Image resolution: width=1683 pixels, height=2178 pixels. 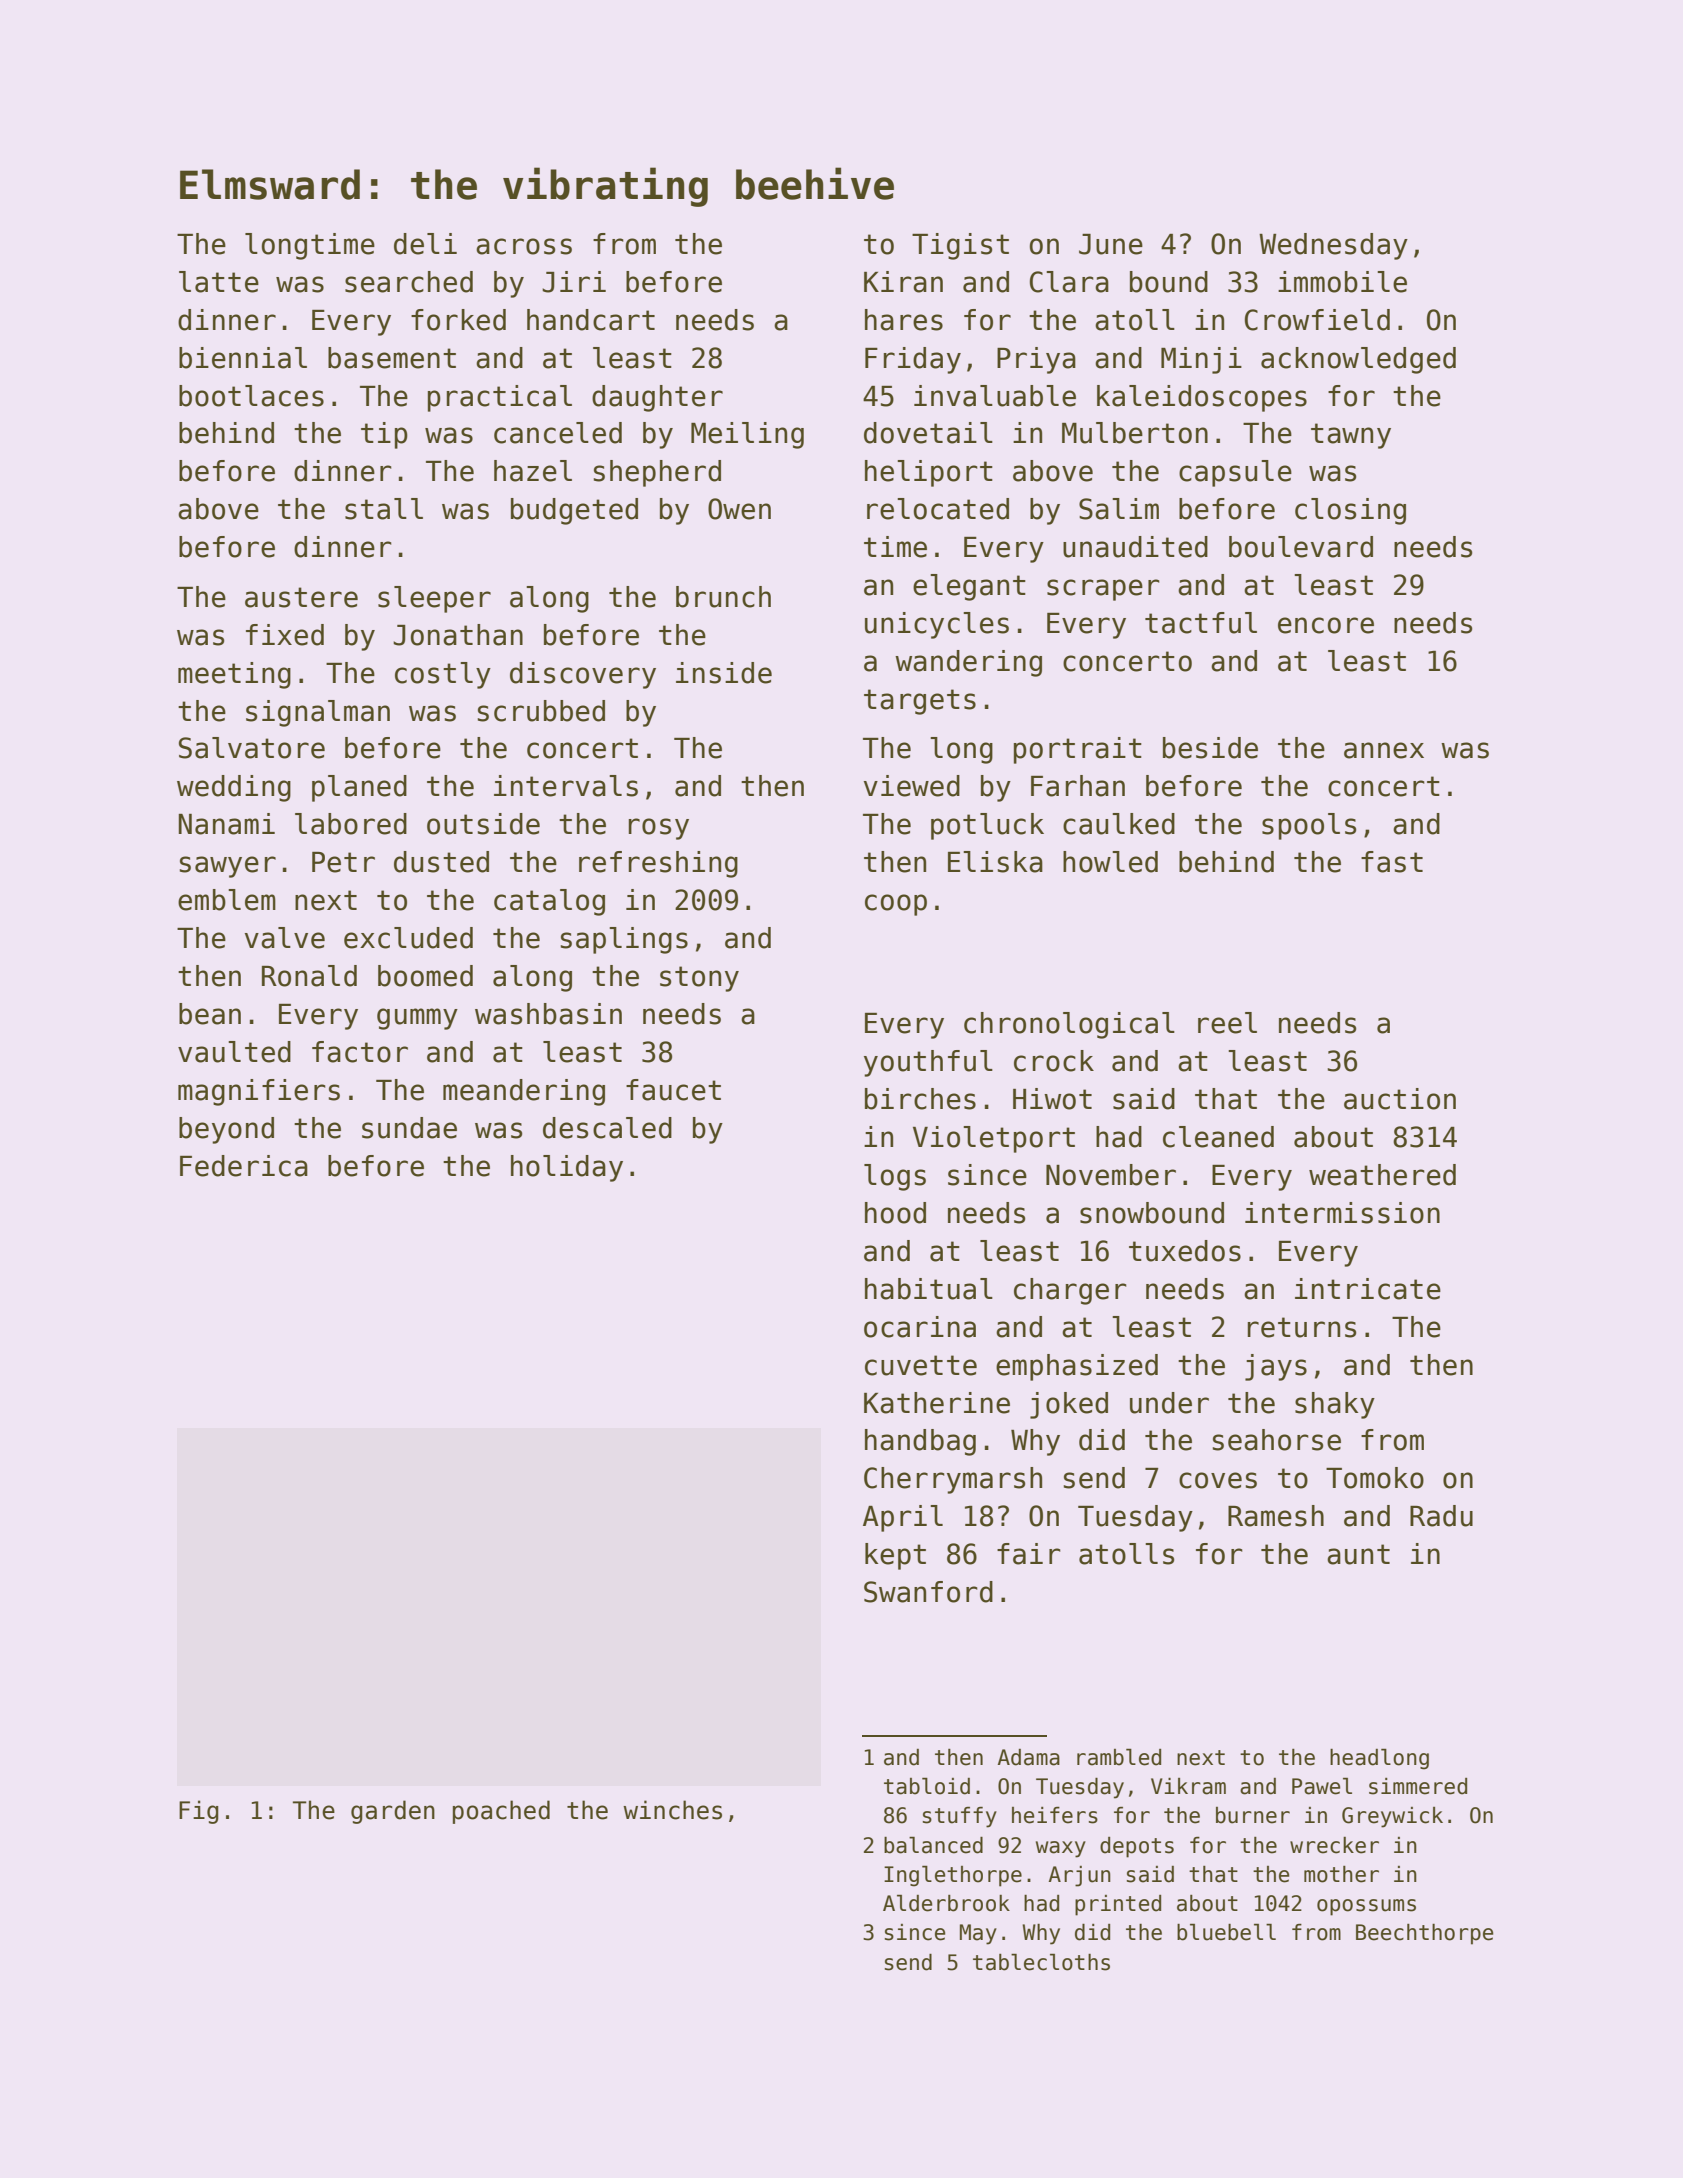 I want to click on garden, so click(x=393, y=1812).
